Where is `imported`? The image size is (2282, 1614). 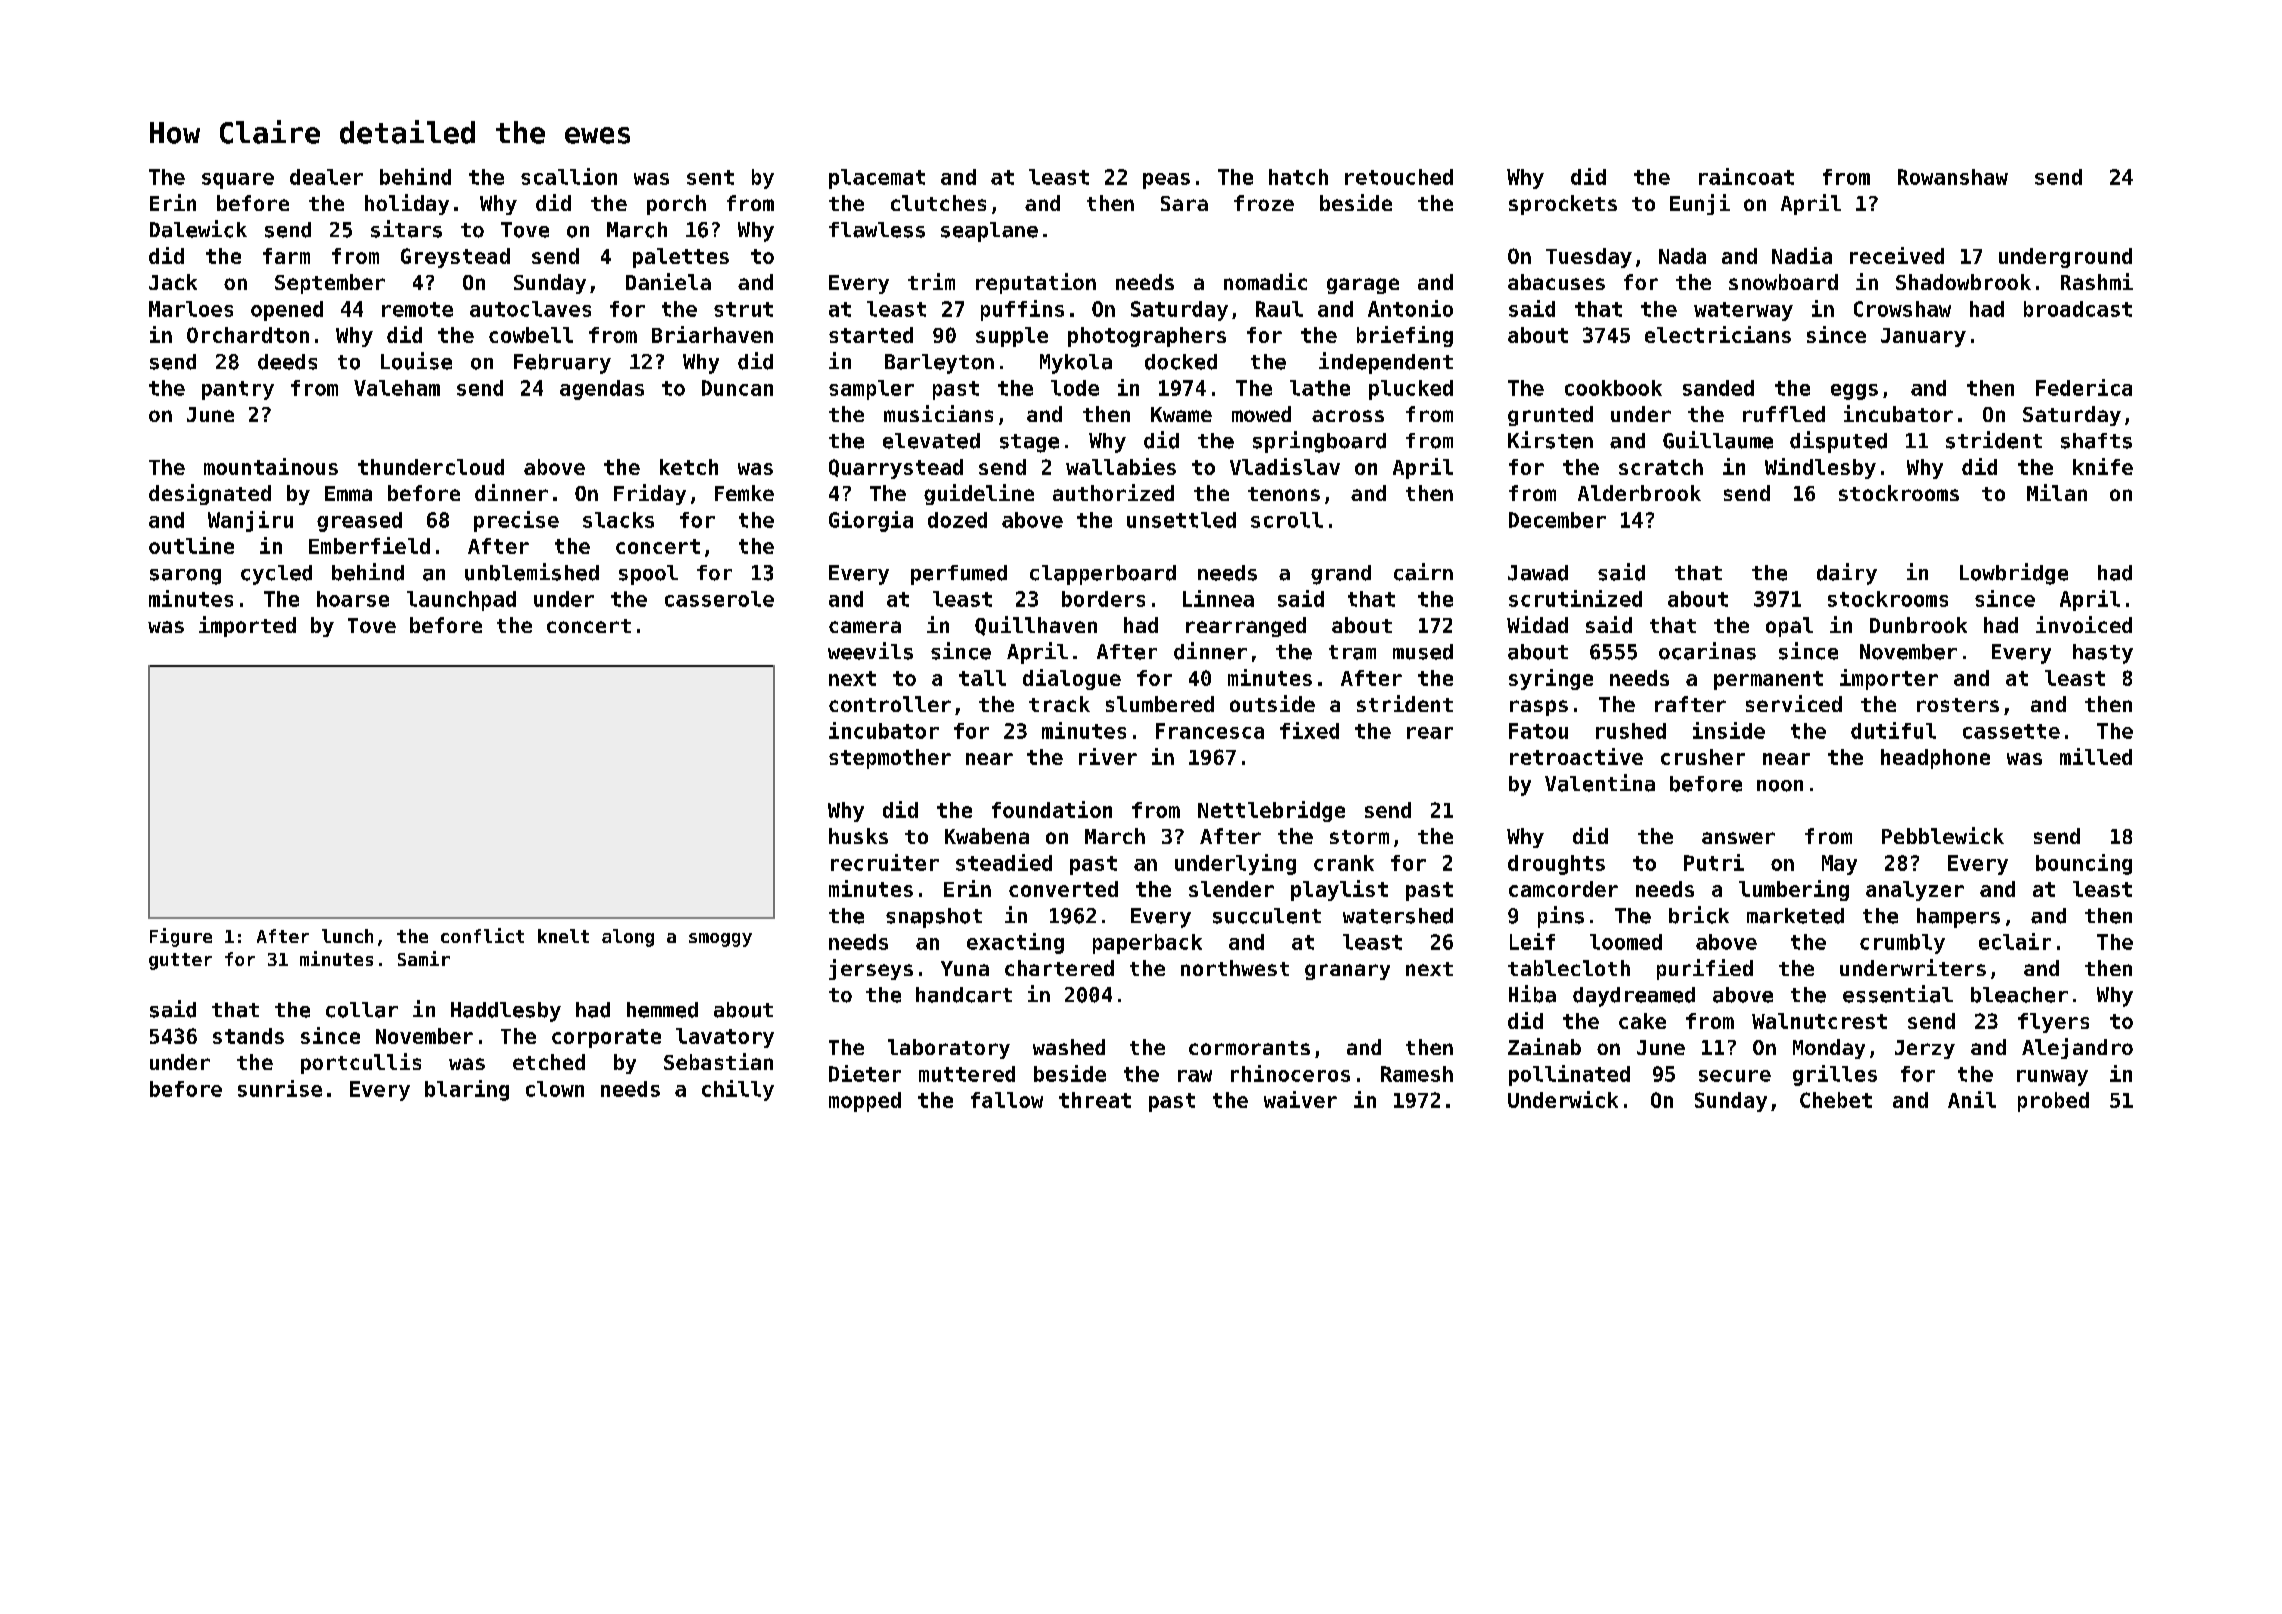
imported is located at coordinates (247, 626).
